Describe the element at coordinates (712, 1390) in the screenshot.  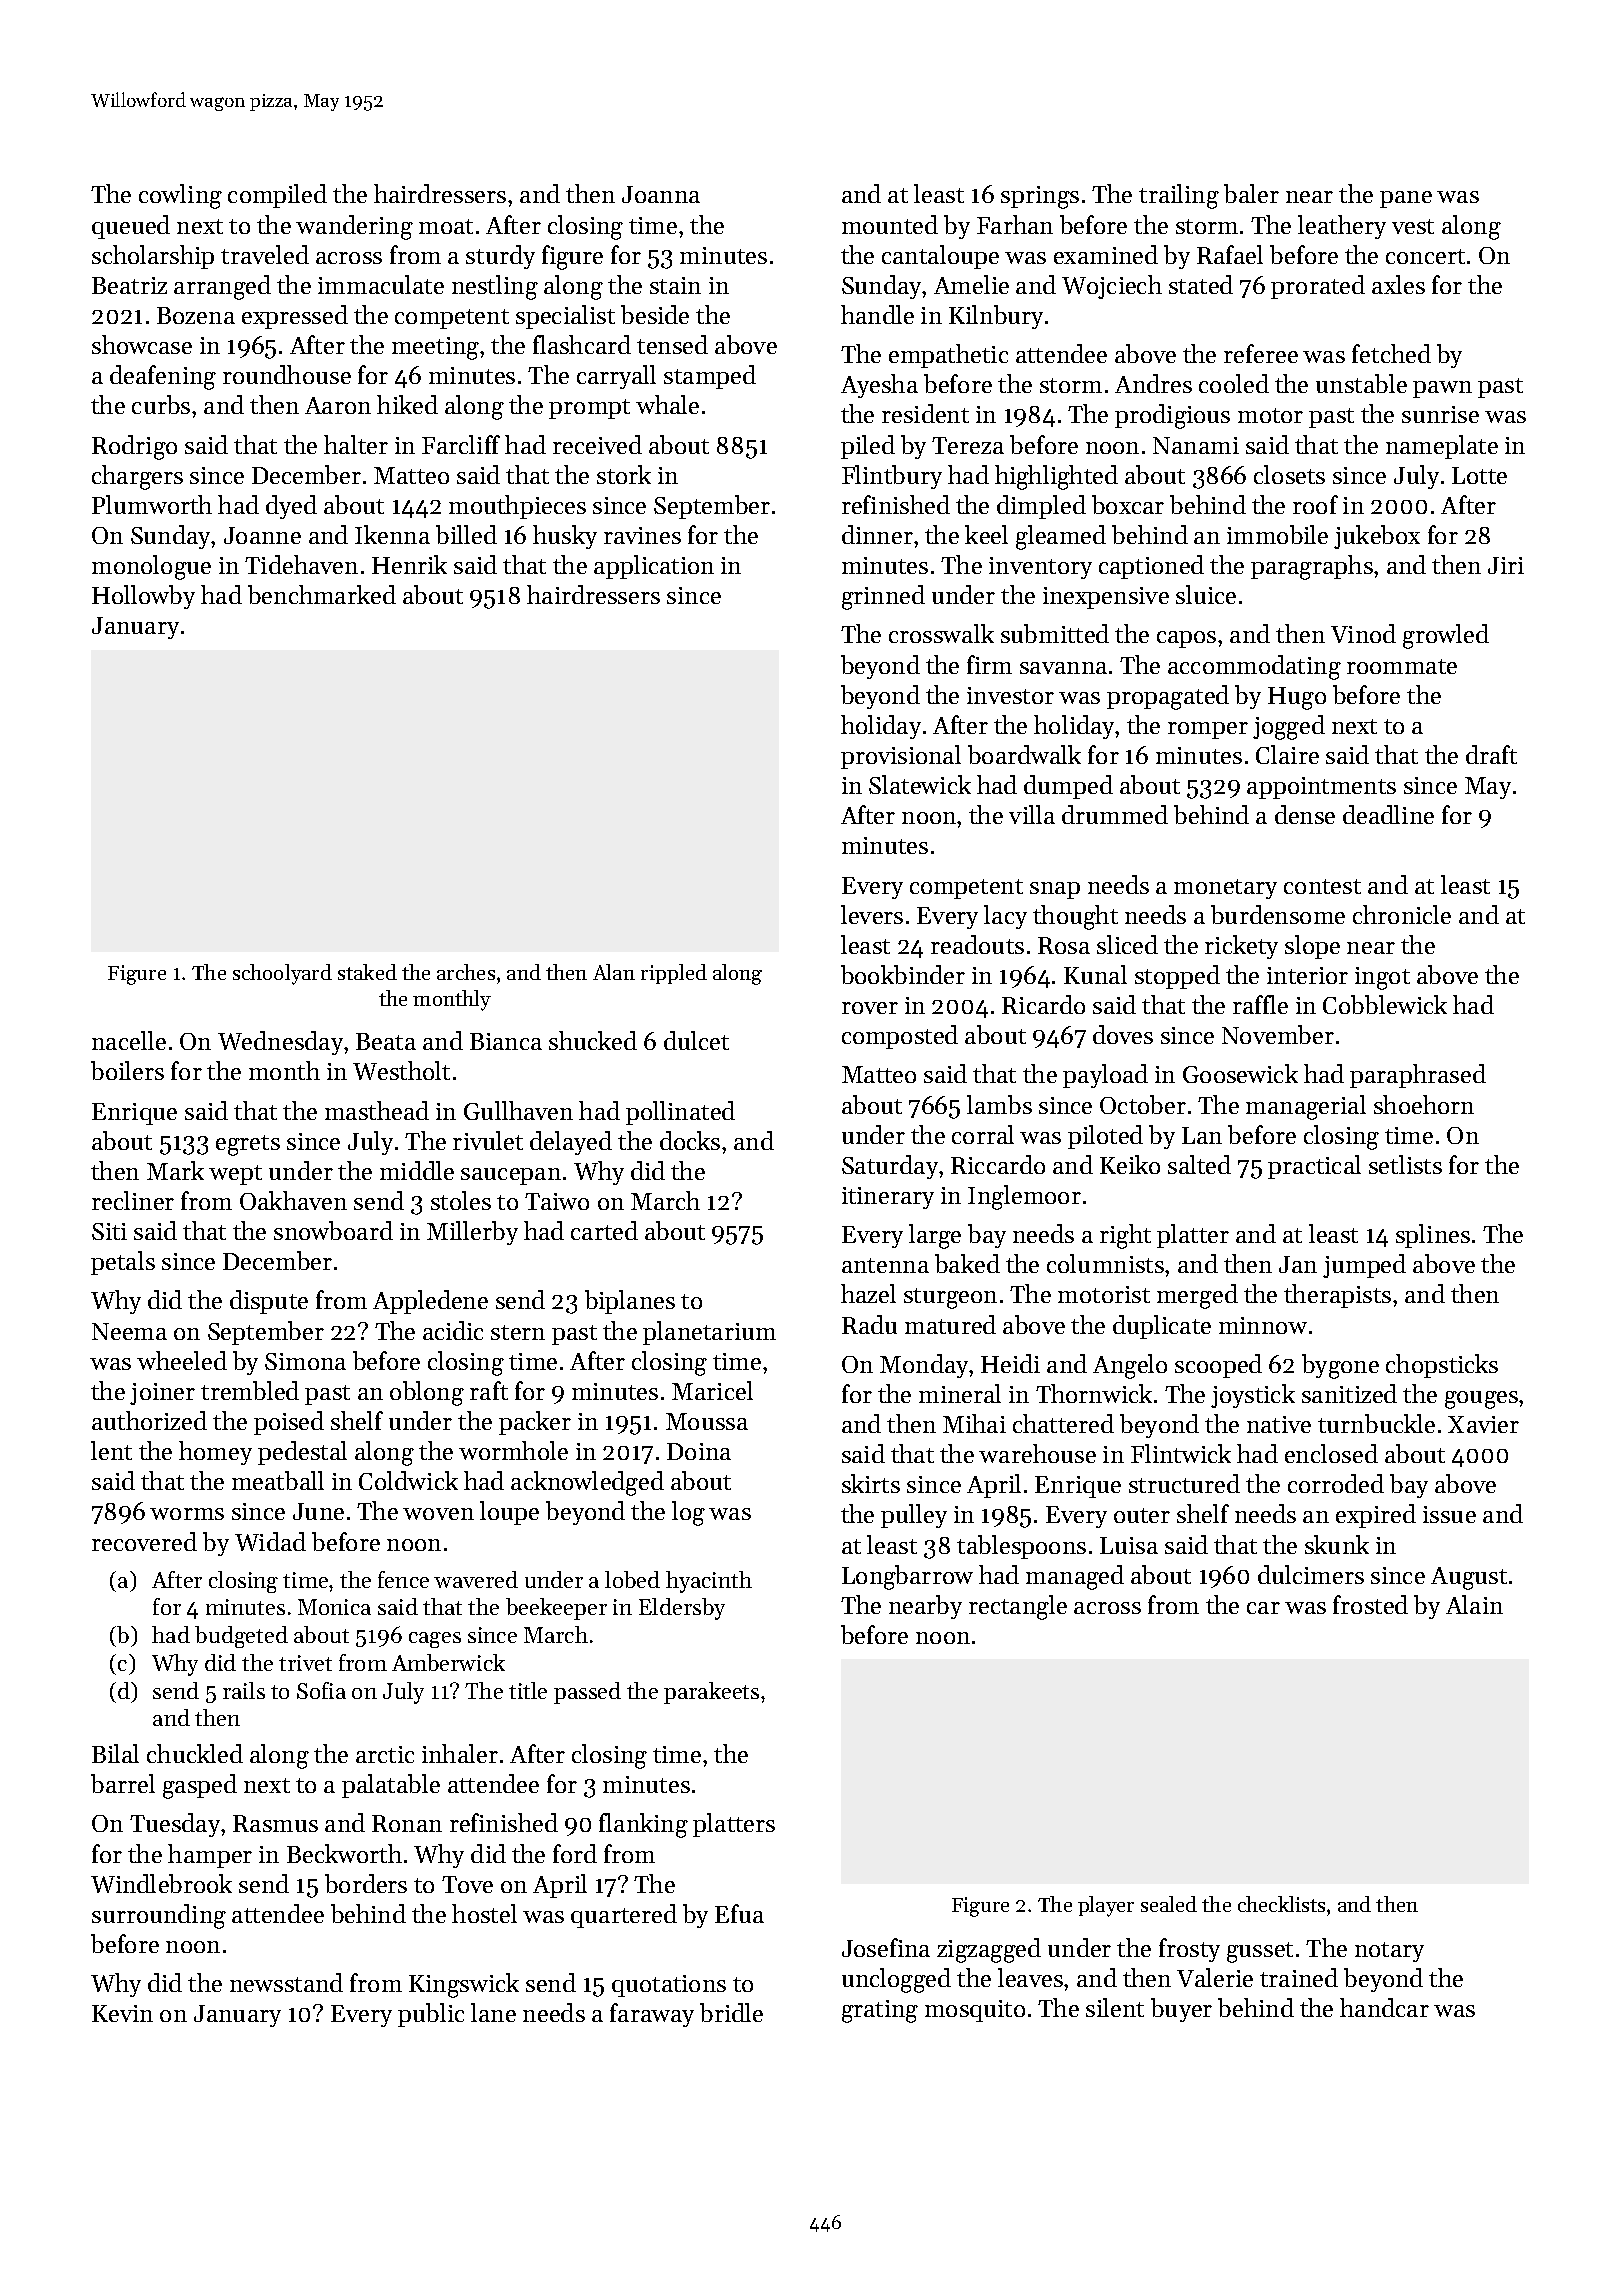
I see `Maricel` at that location.
